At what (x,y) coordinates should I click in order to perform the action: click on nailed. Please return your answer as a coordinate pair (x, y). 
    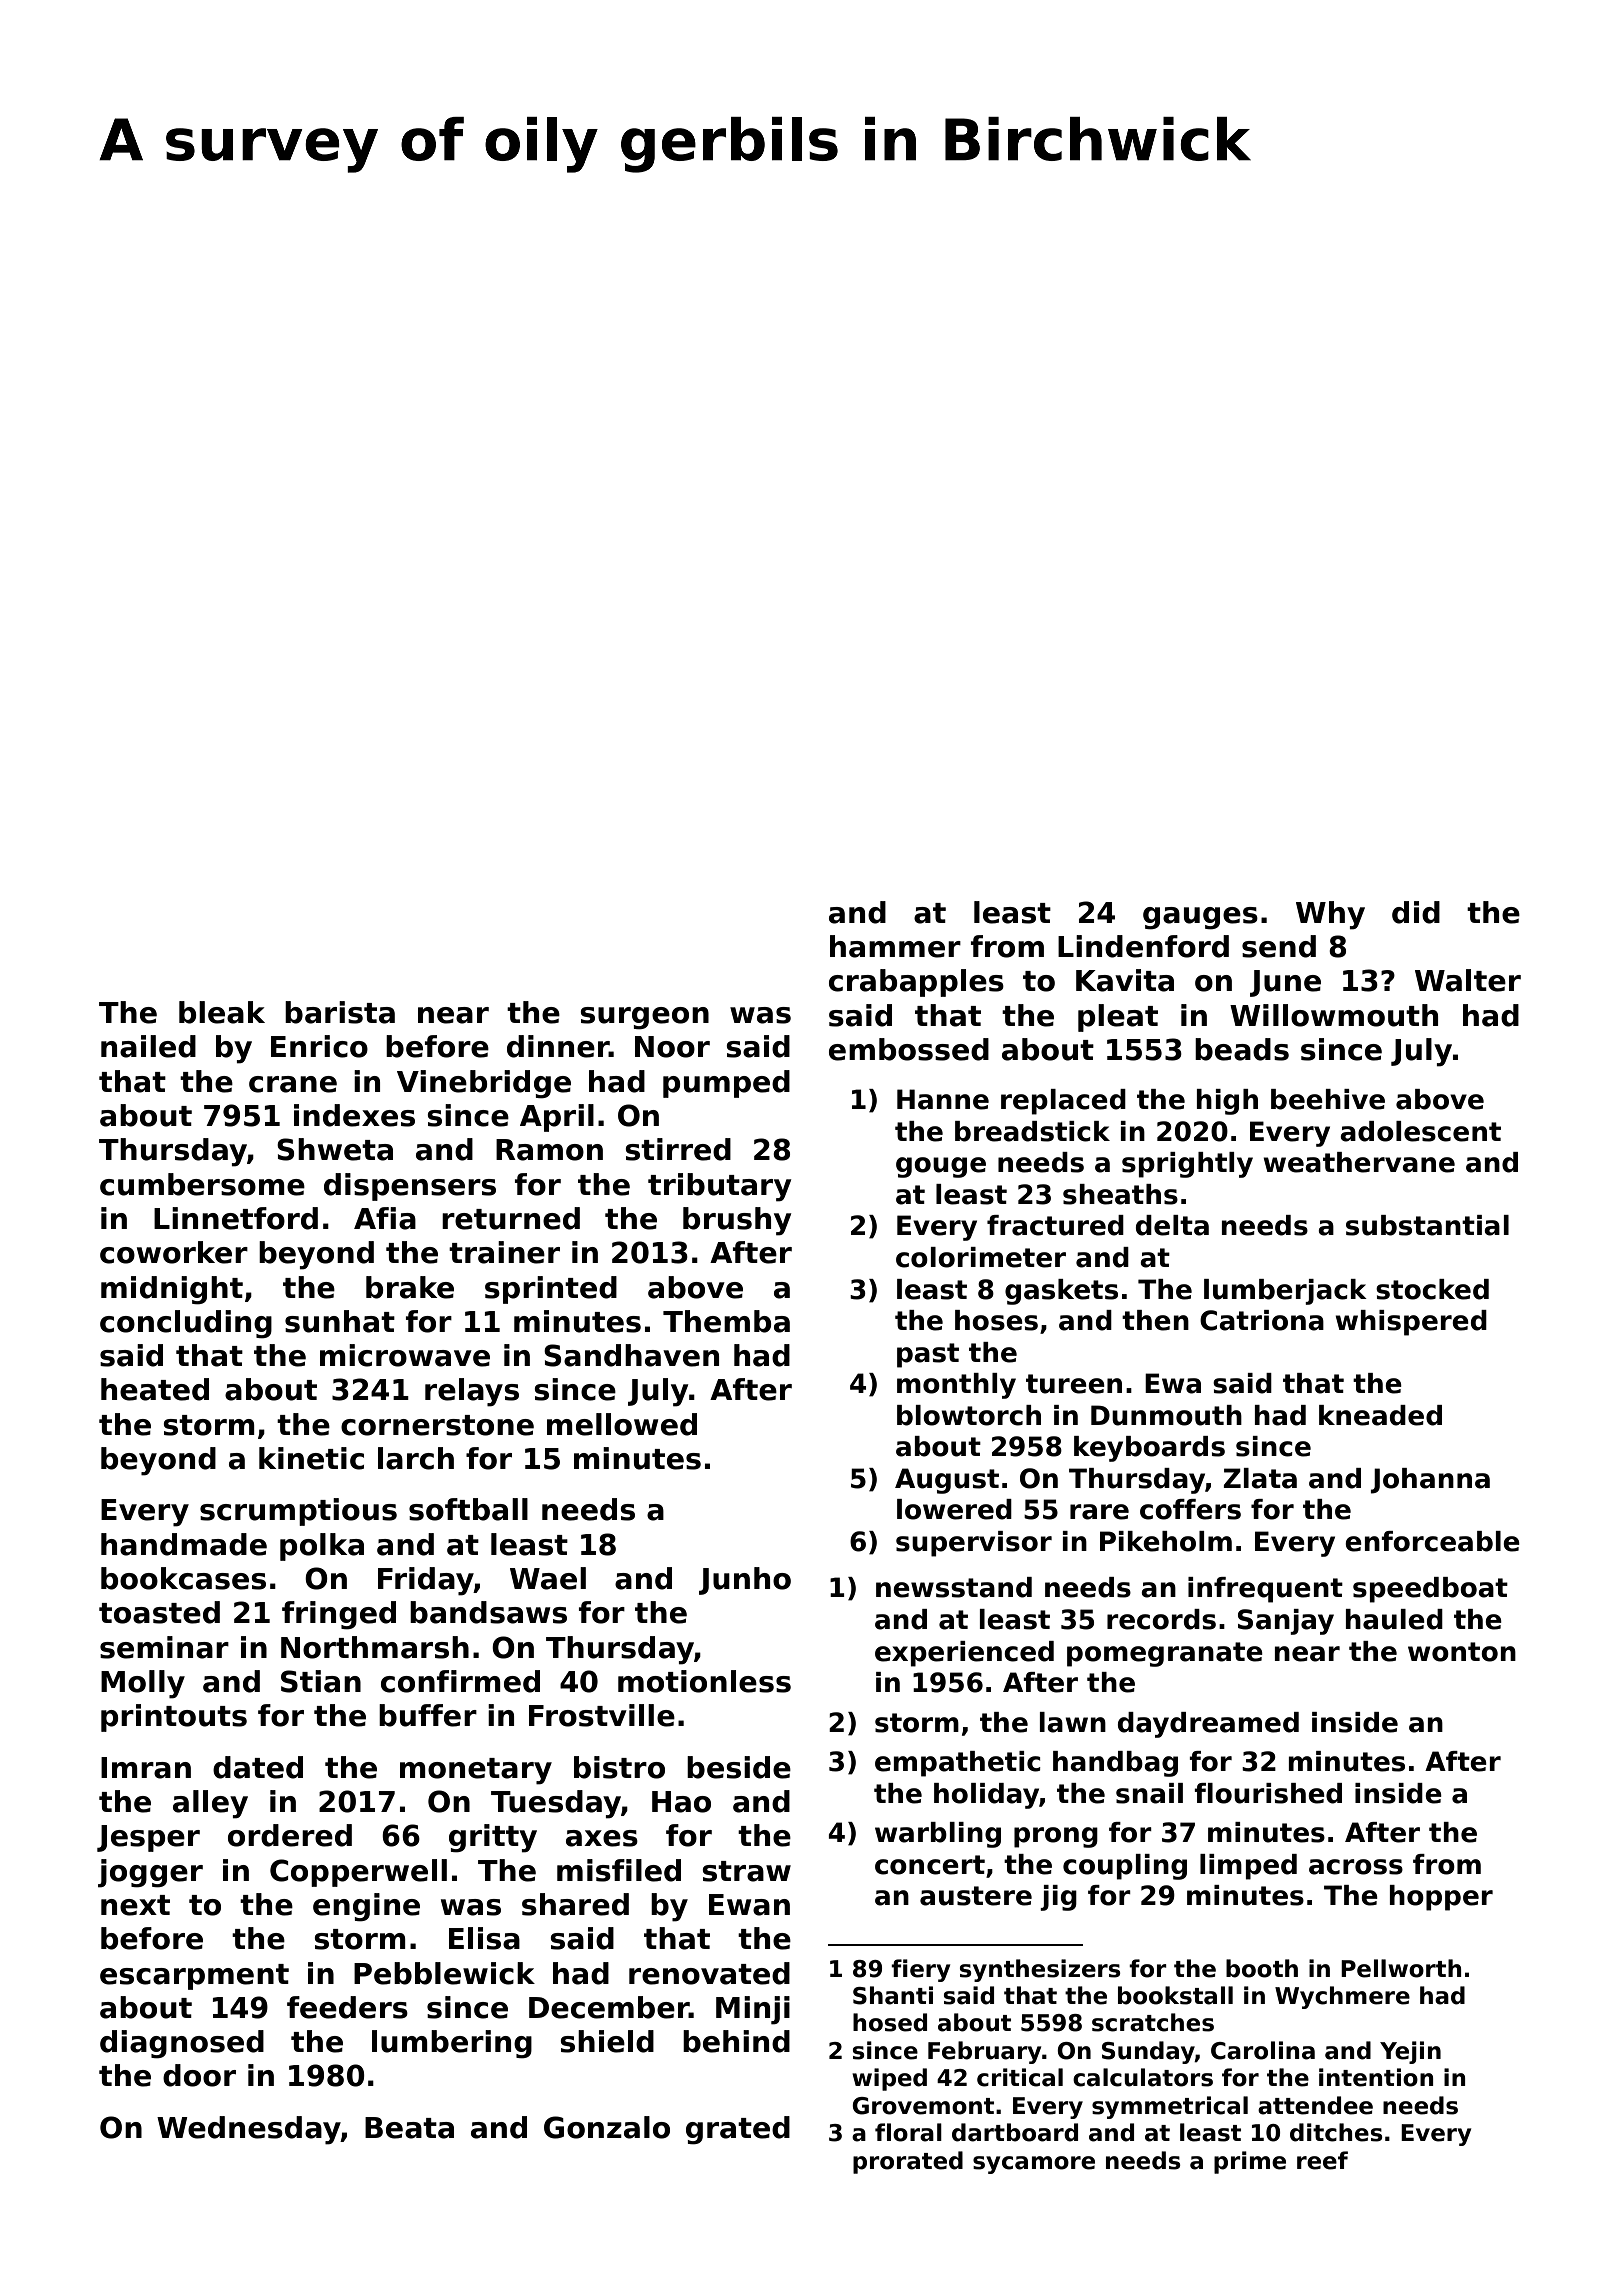
    Looking at the image, I should click on (148, 1046).
